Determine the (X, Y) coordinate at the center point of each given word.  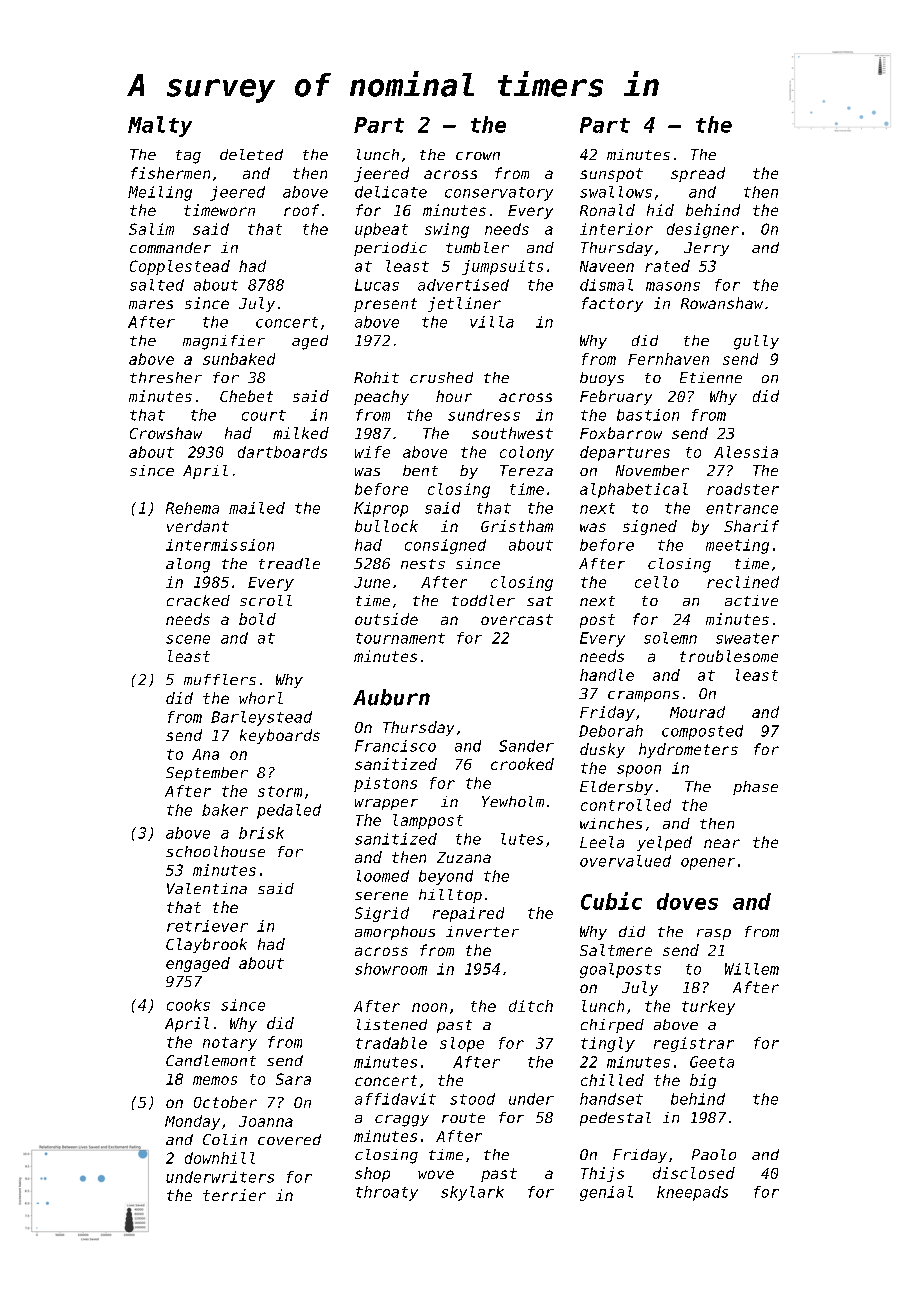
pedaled (289, 811)
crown (478, 156)
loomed (383, 876)
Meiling (160, 193)
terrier (234, 1195)
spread (698, 174)
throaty (387, 1193)
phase (755, 788)
